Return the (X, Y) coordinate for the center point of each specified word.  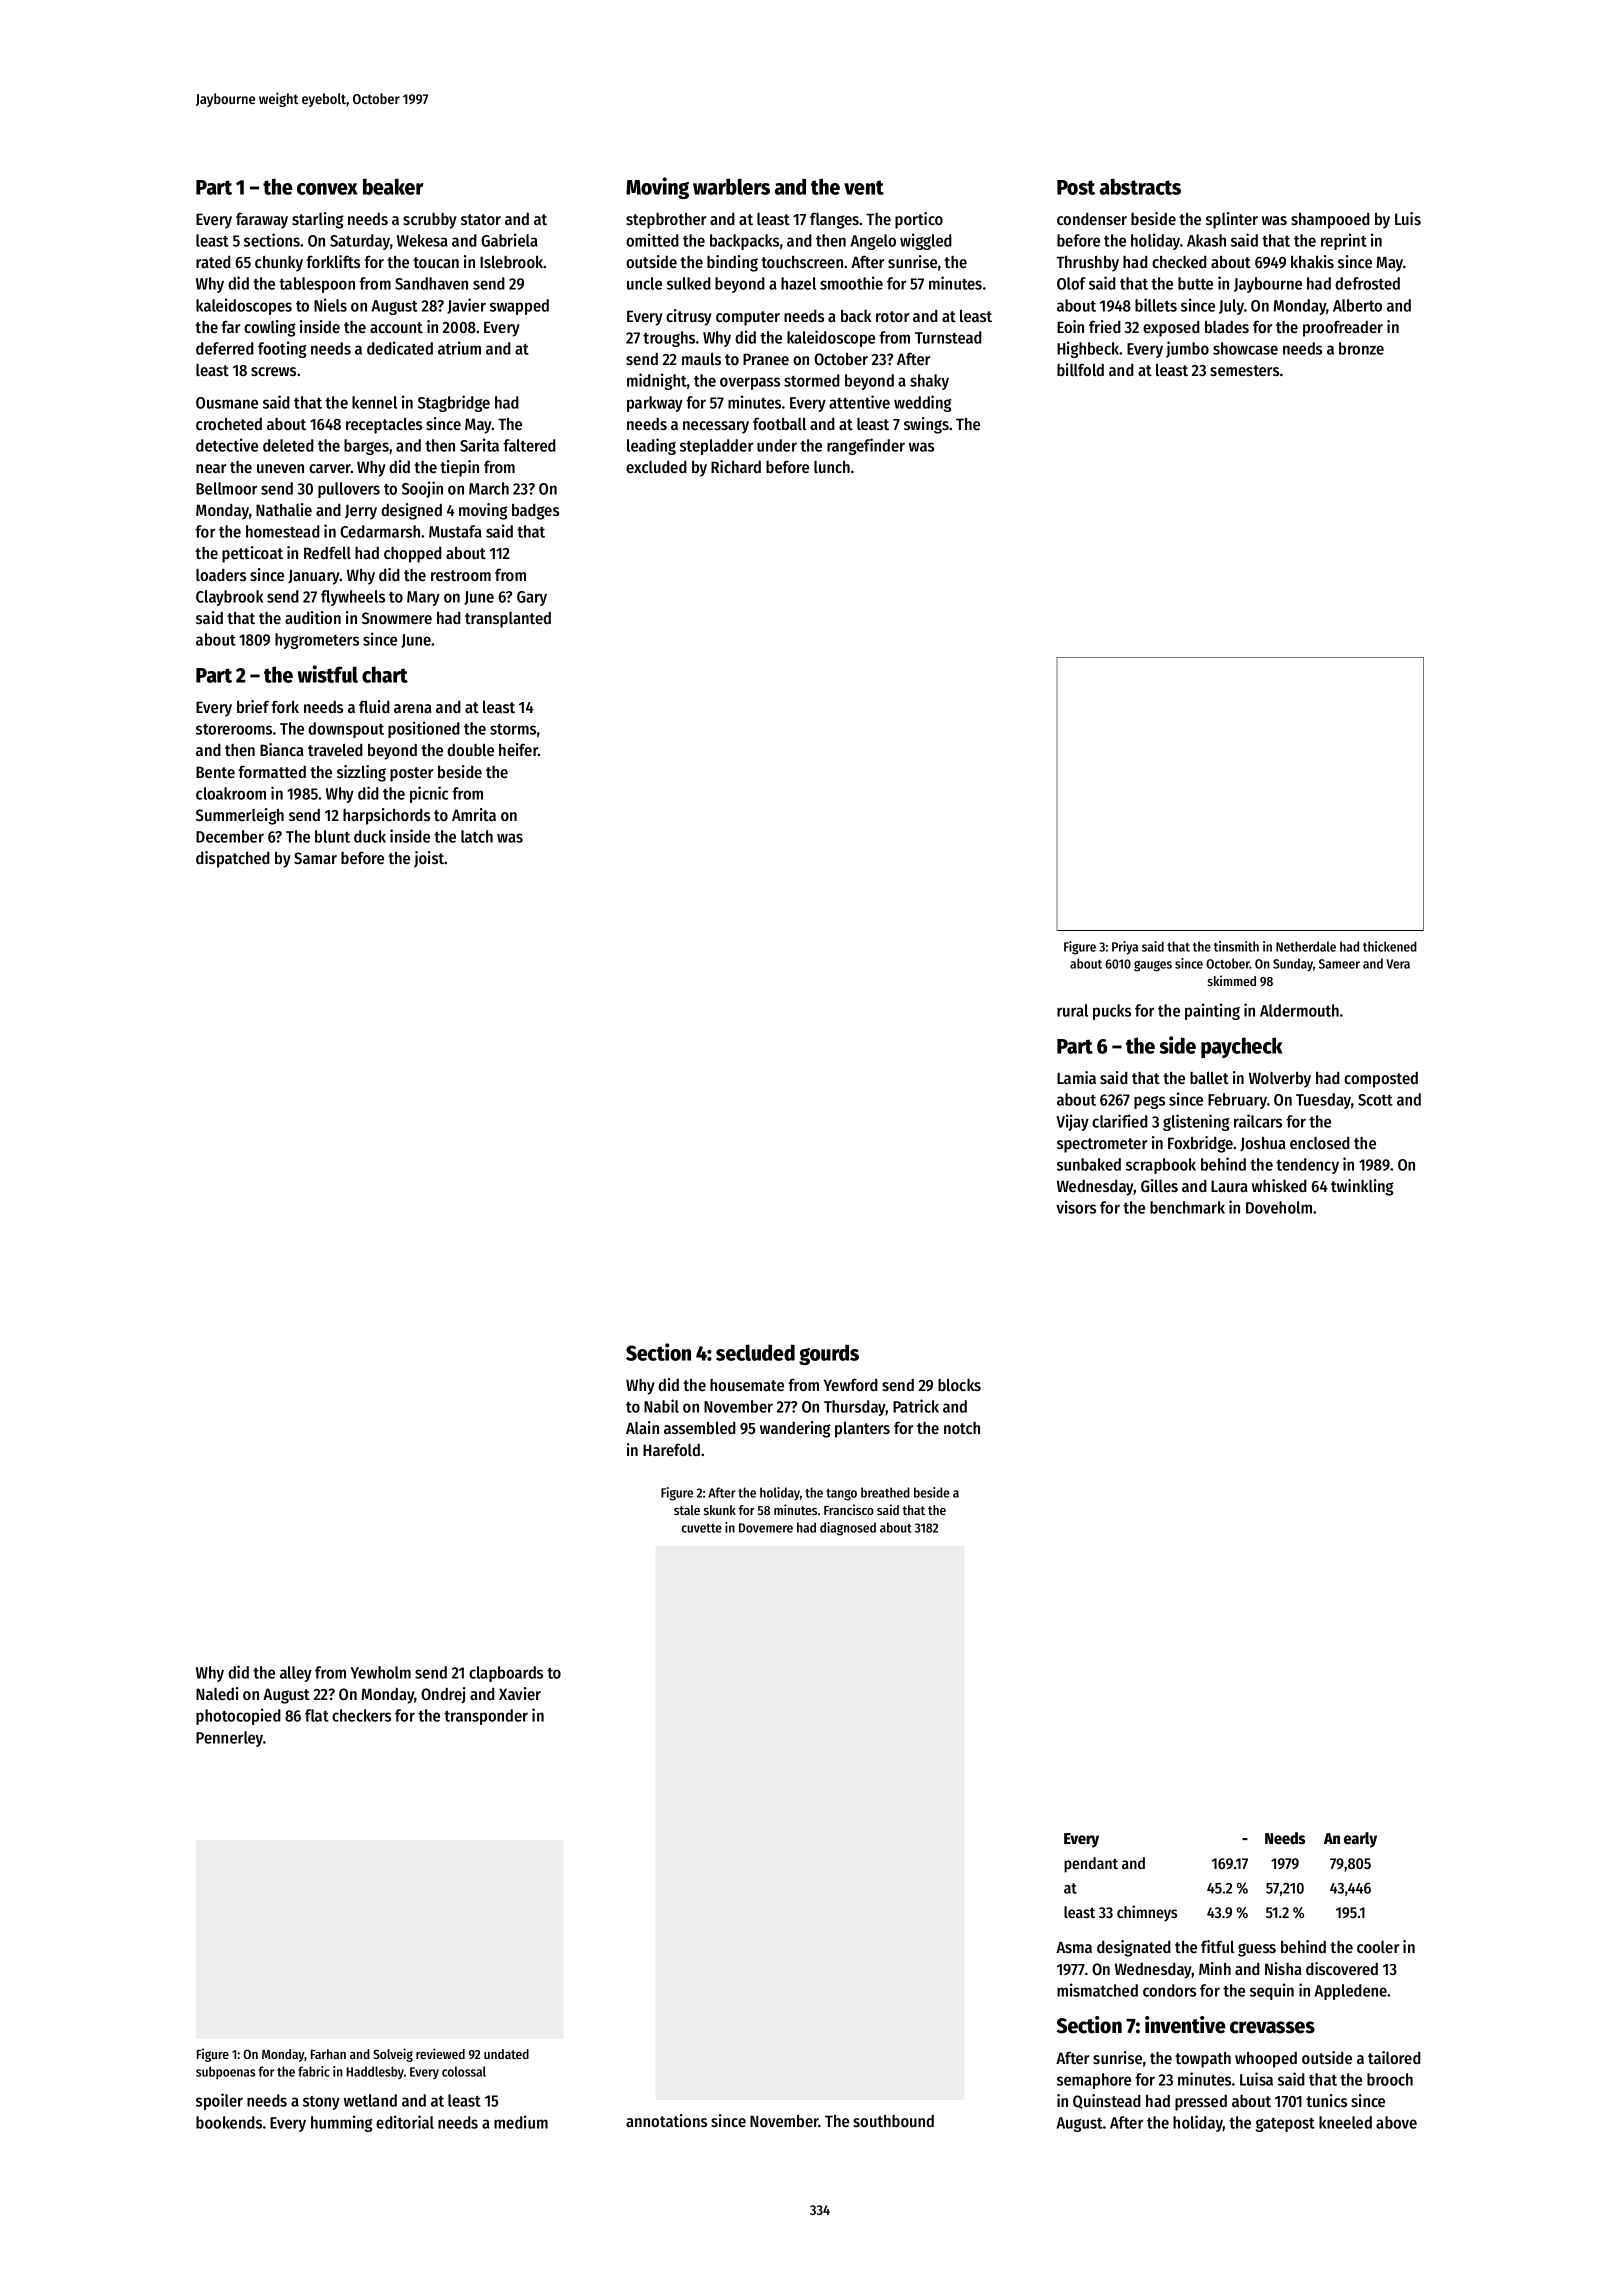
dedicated (400, 348)
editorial (405, 2122)
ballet (1209, 1077)
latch (477, 836)
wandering (795, 1429)
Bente (215, 772)
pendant (1091, 1865)
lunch (832, 467)
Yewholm (380, 1672)
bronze (1361, 348)
